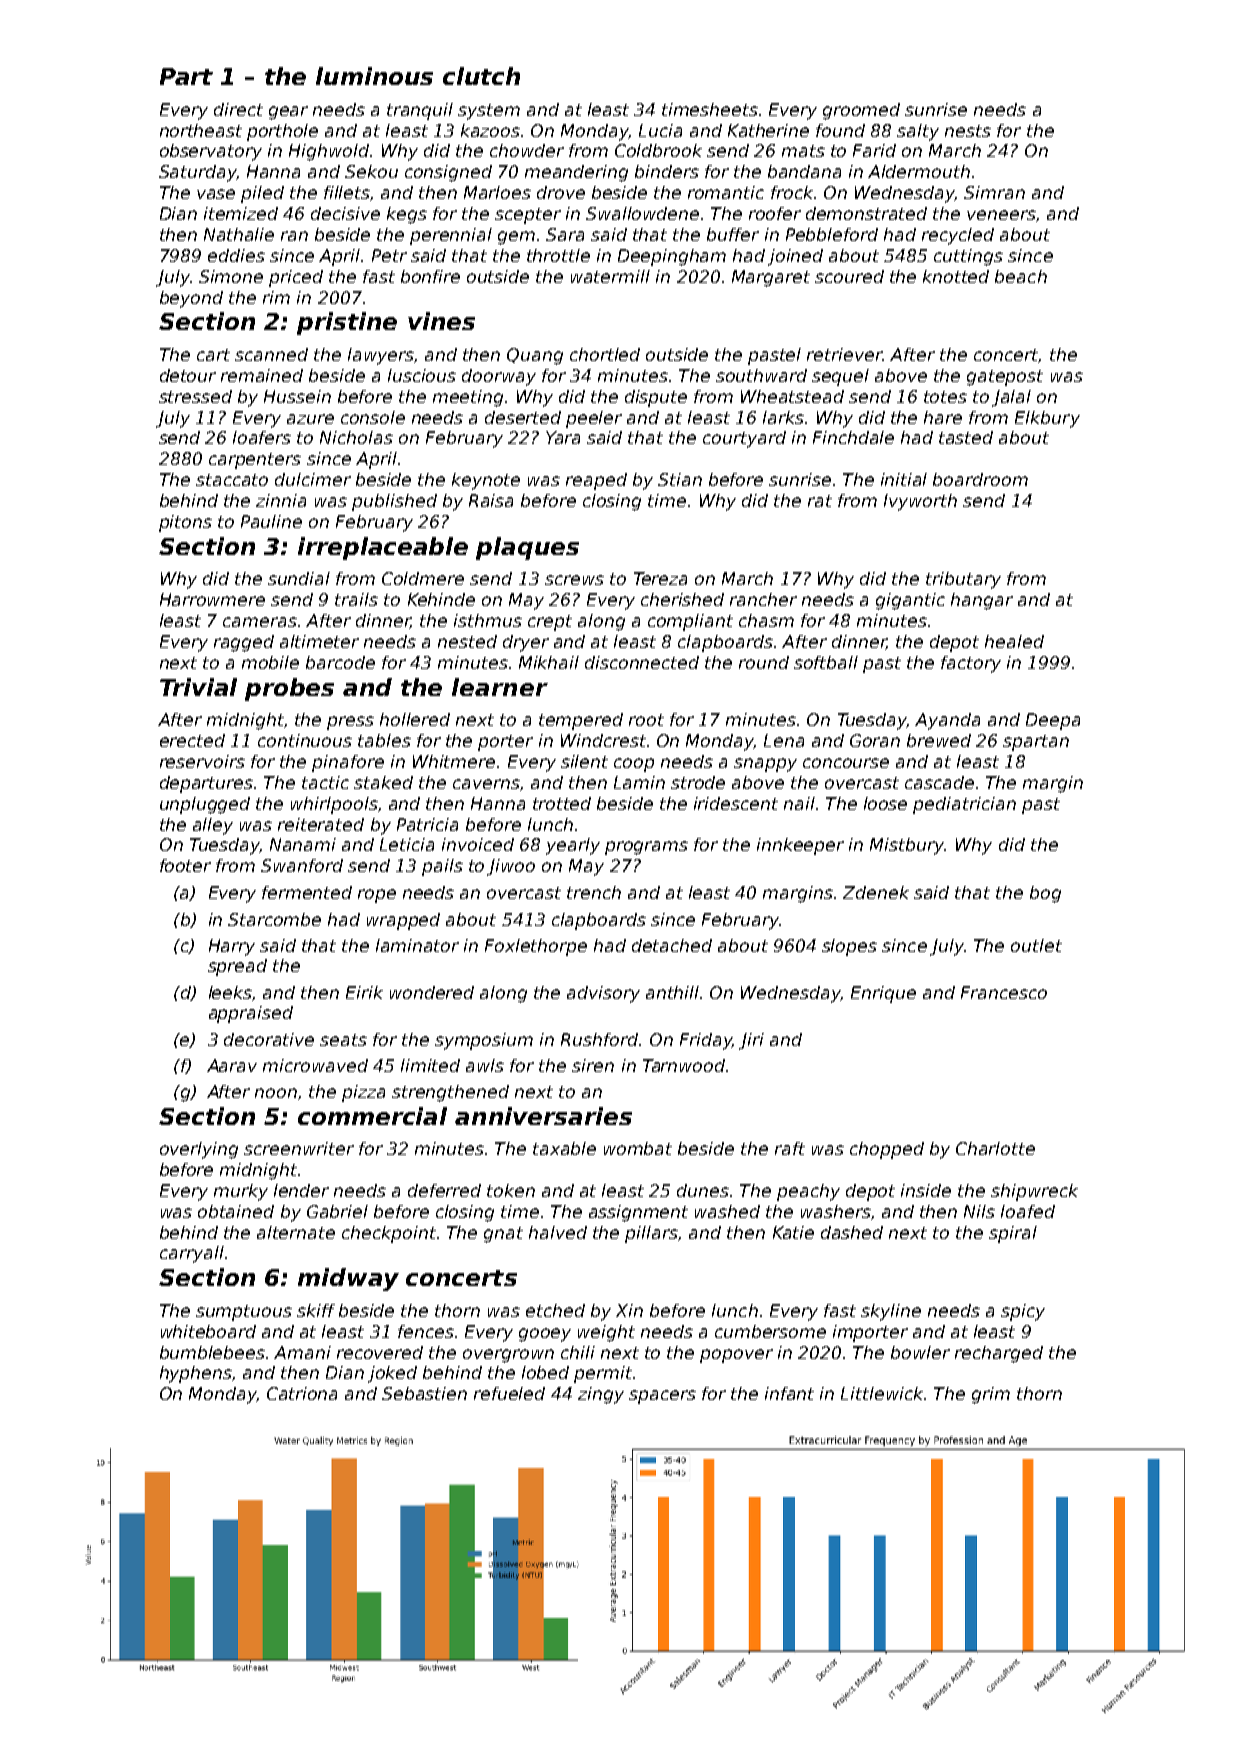 The image size is (1245, 1761). Describe the element at coordinates (883, 994) in the screenshot. I see `Enrique` at that location.
